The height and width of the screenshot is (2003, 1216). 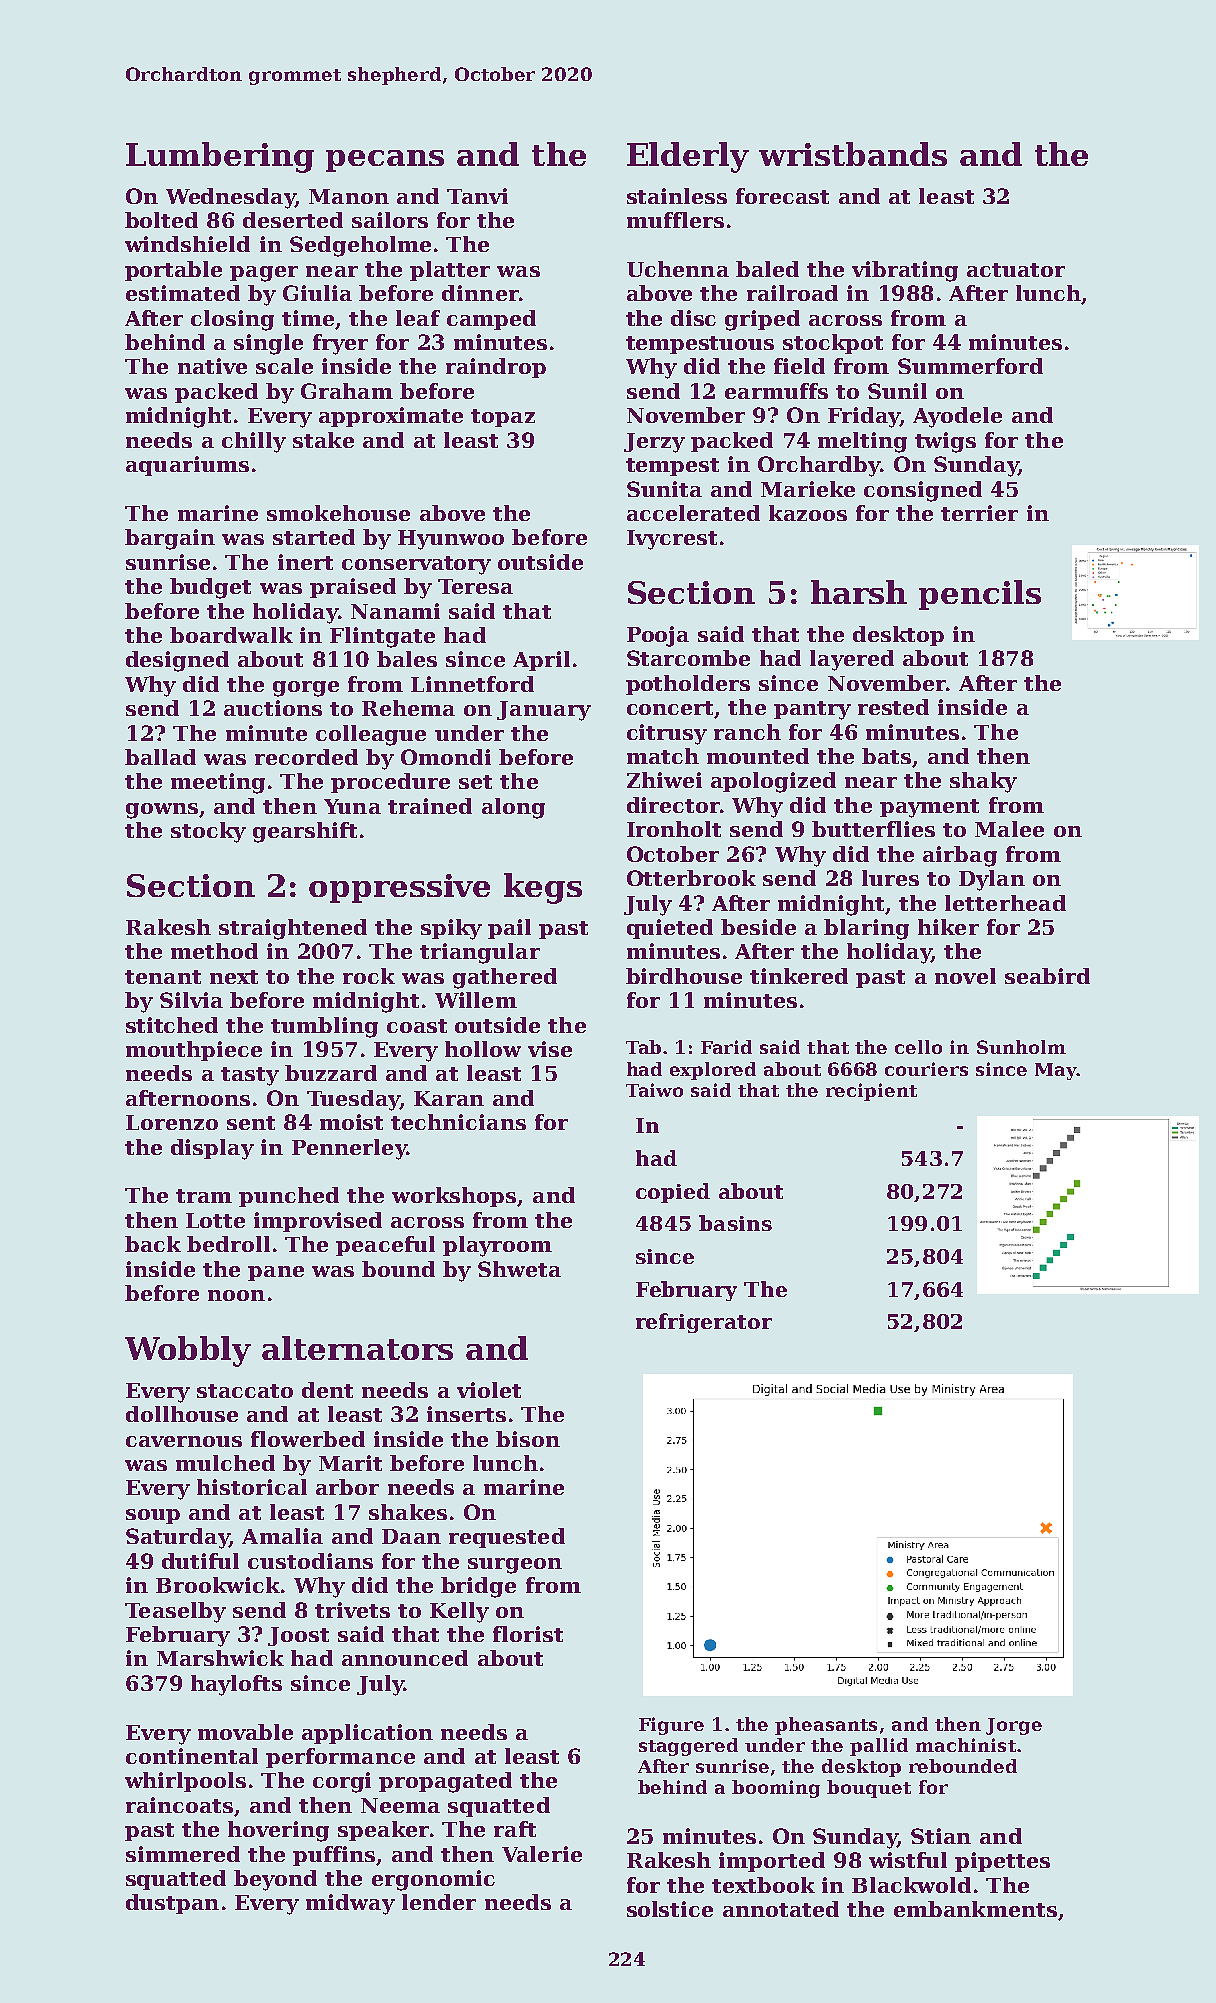 What do you see at coordinates (983, 782) in the screenshot?
I see `shaky` at bounding box center [983, 782].
